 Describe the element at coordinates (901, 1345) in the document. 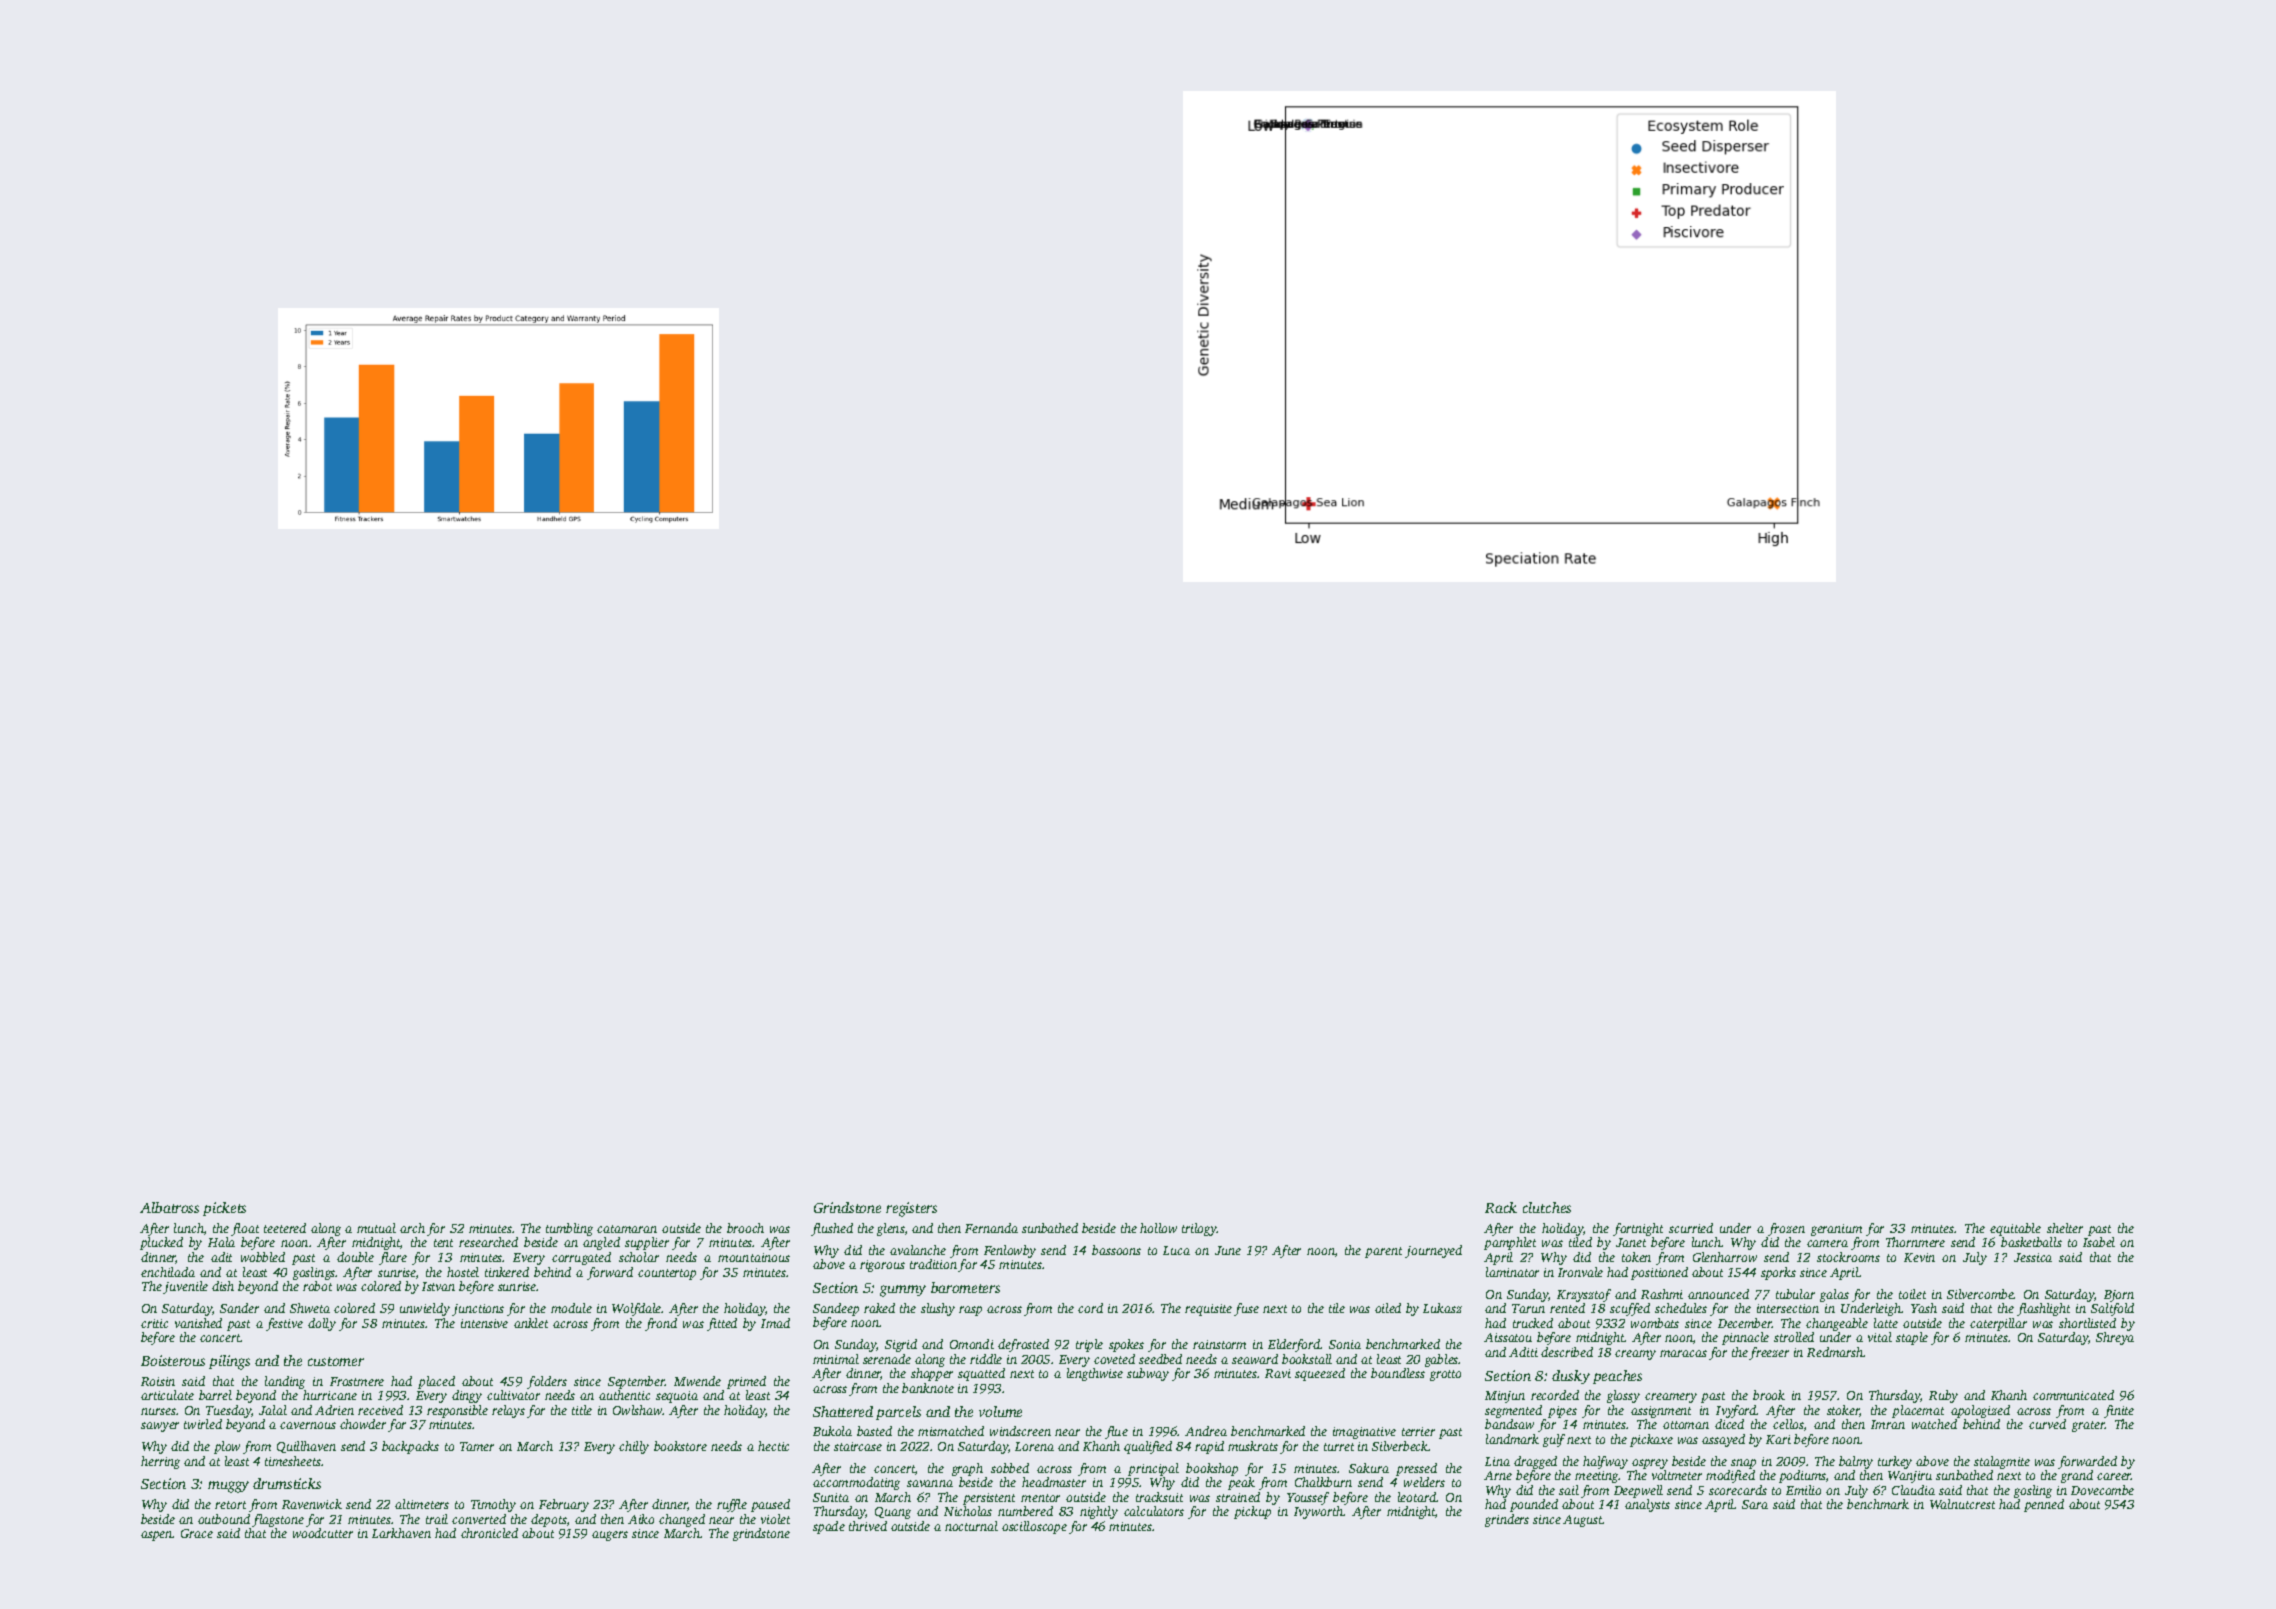

I see `Sigrid` at that location.
